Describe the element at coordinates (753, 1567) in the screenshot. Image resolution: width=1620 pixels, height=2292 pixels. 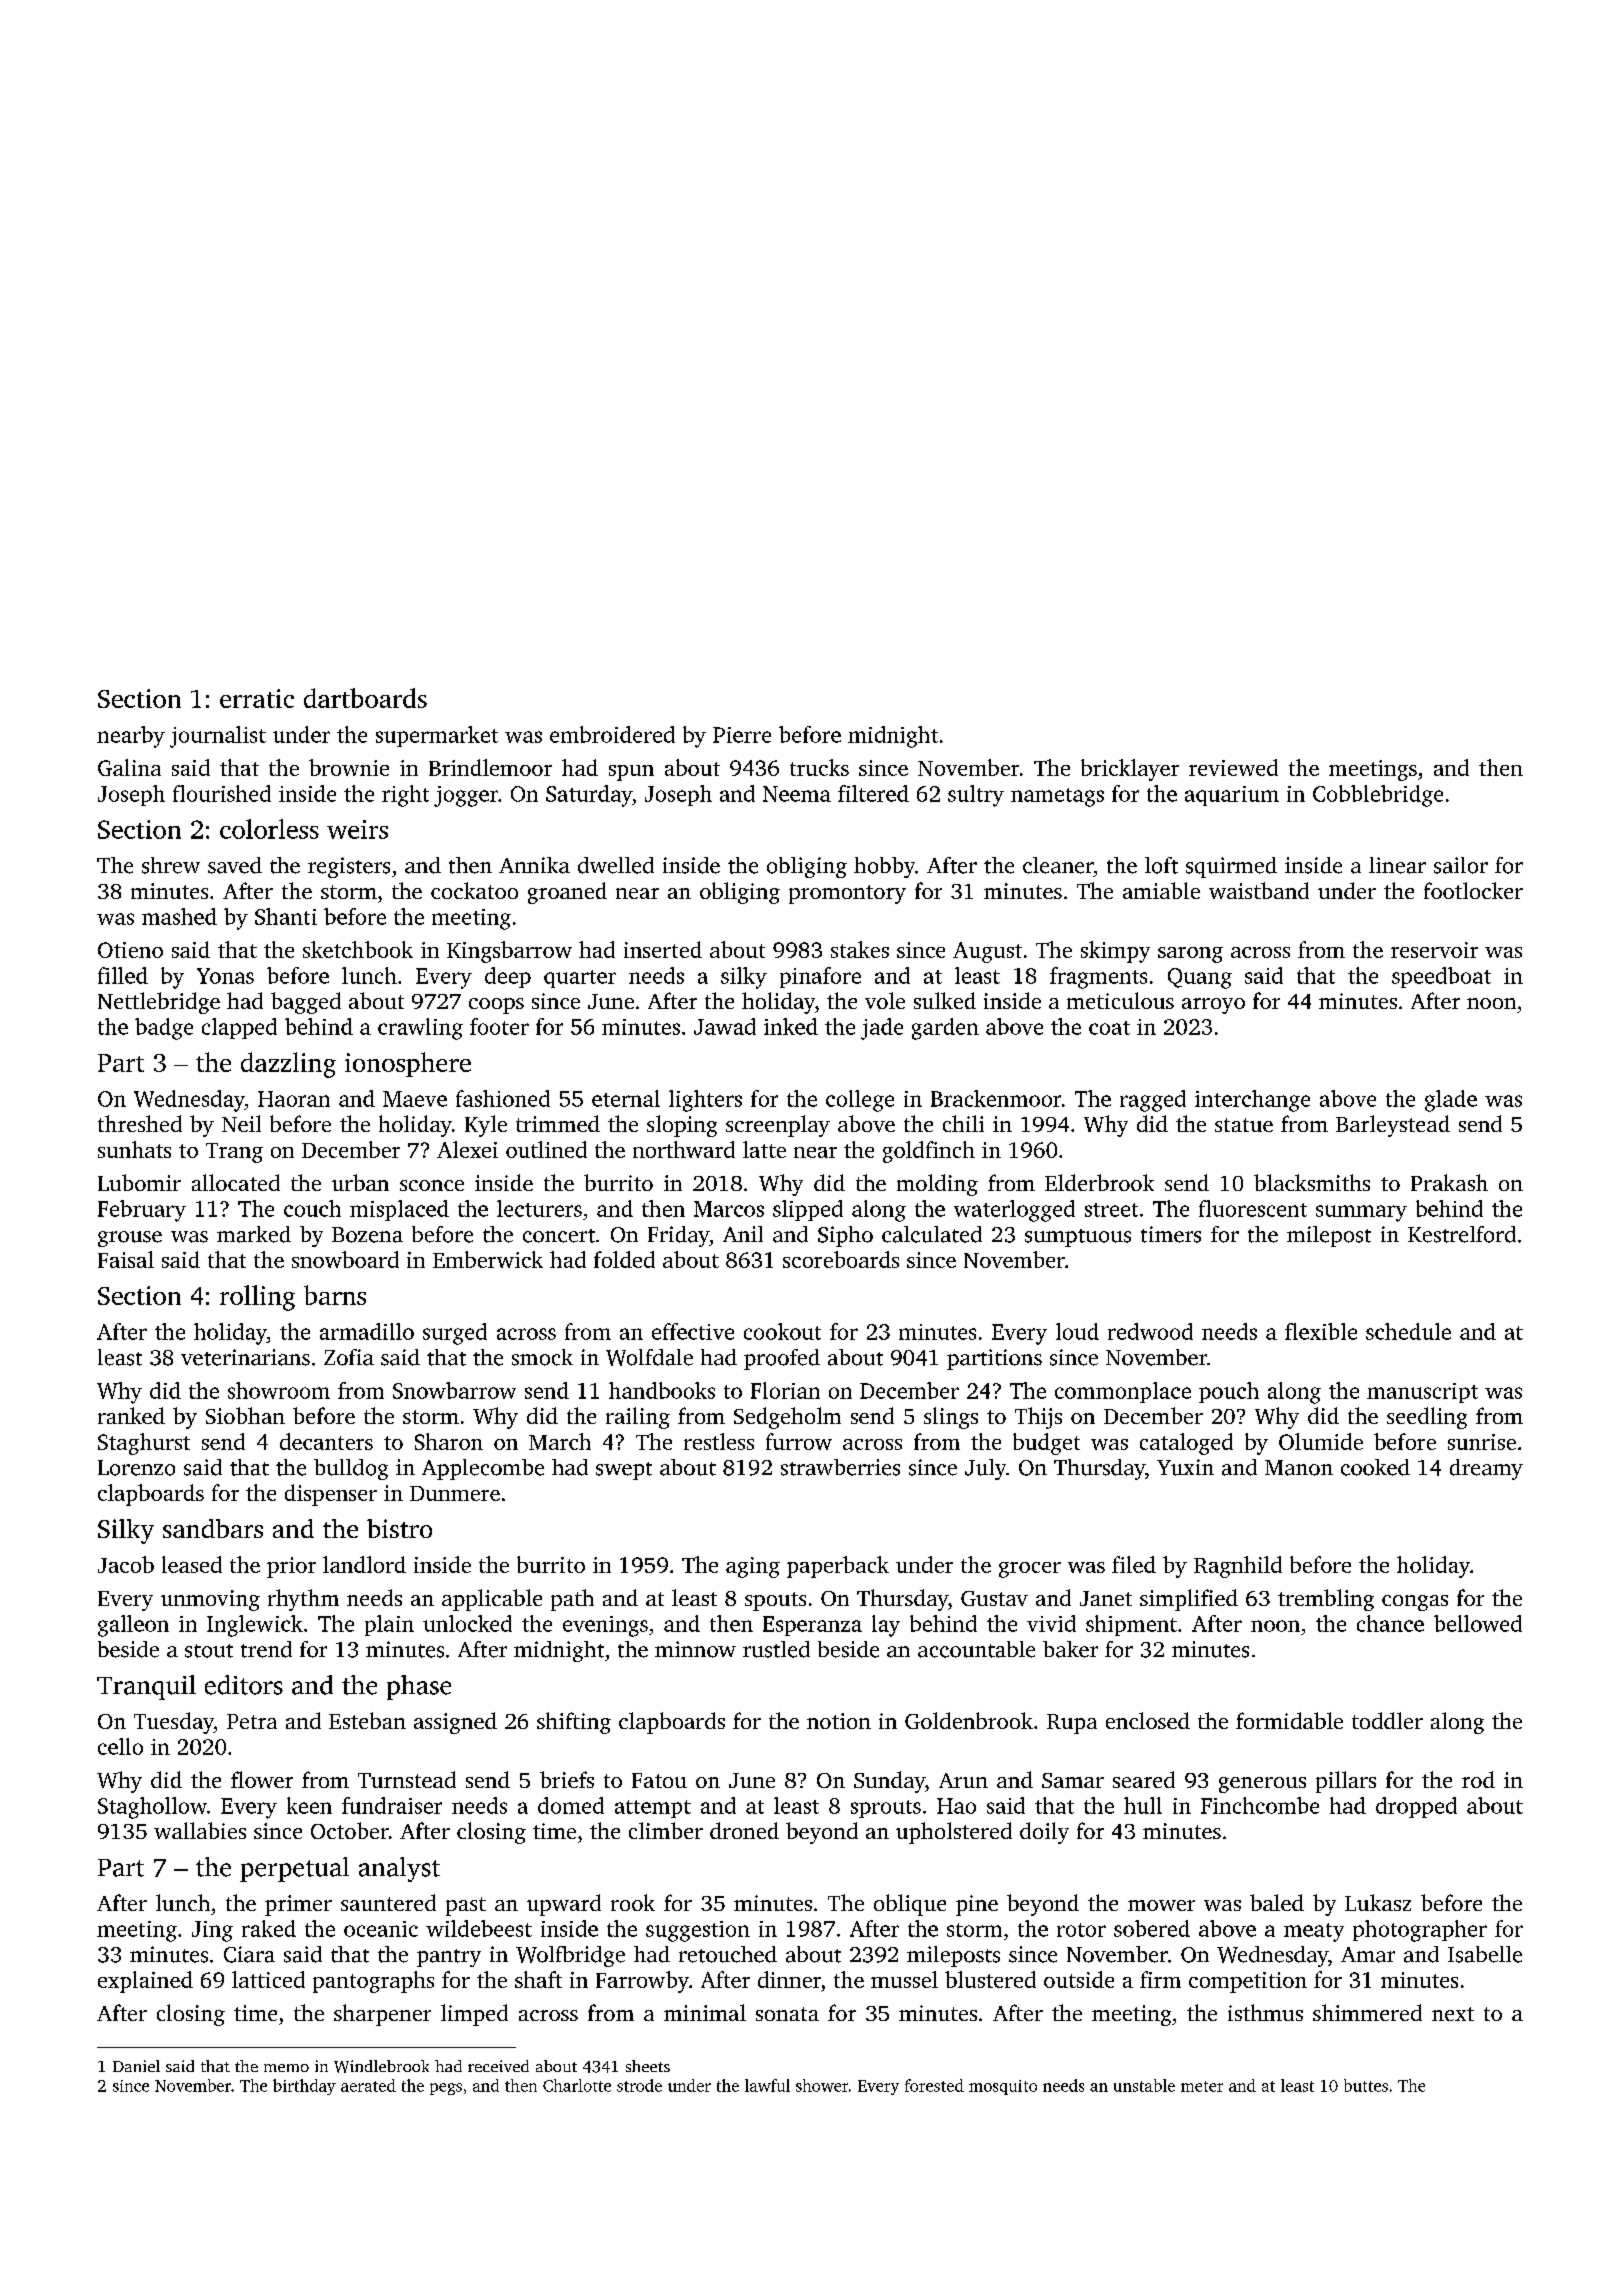
I see `aging` at that location.
